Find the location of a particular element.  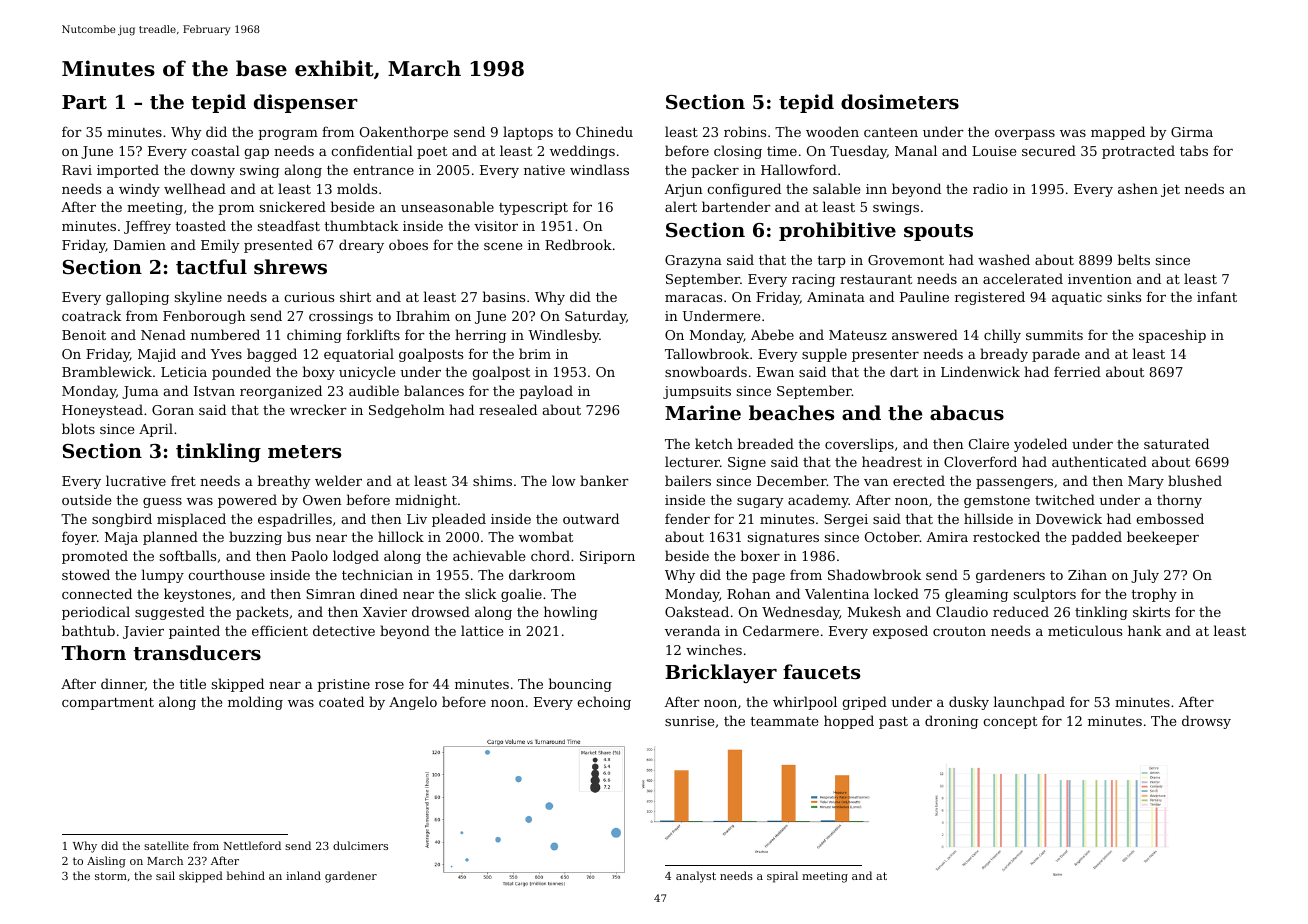

outside is located at coordinates (86, 499).
